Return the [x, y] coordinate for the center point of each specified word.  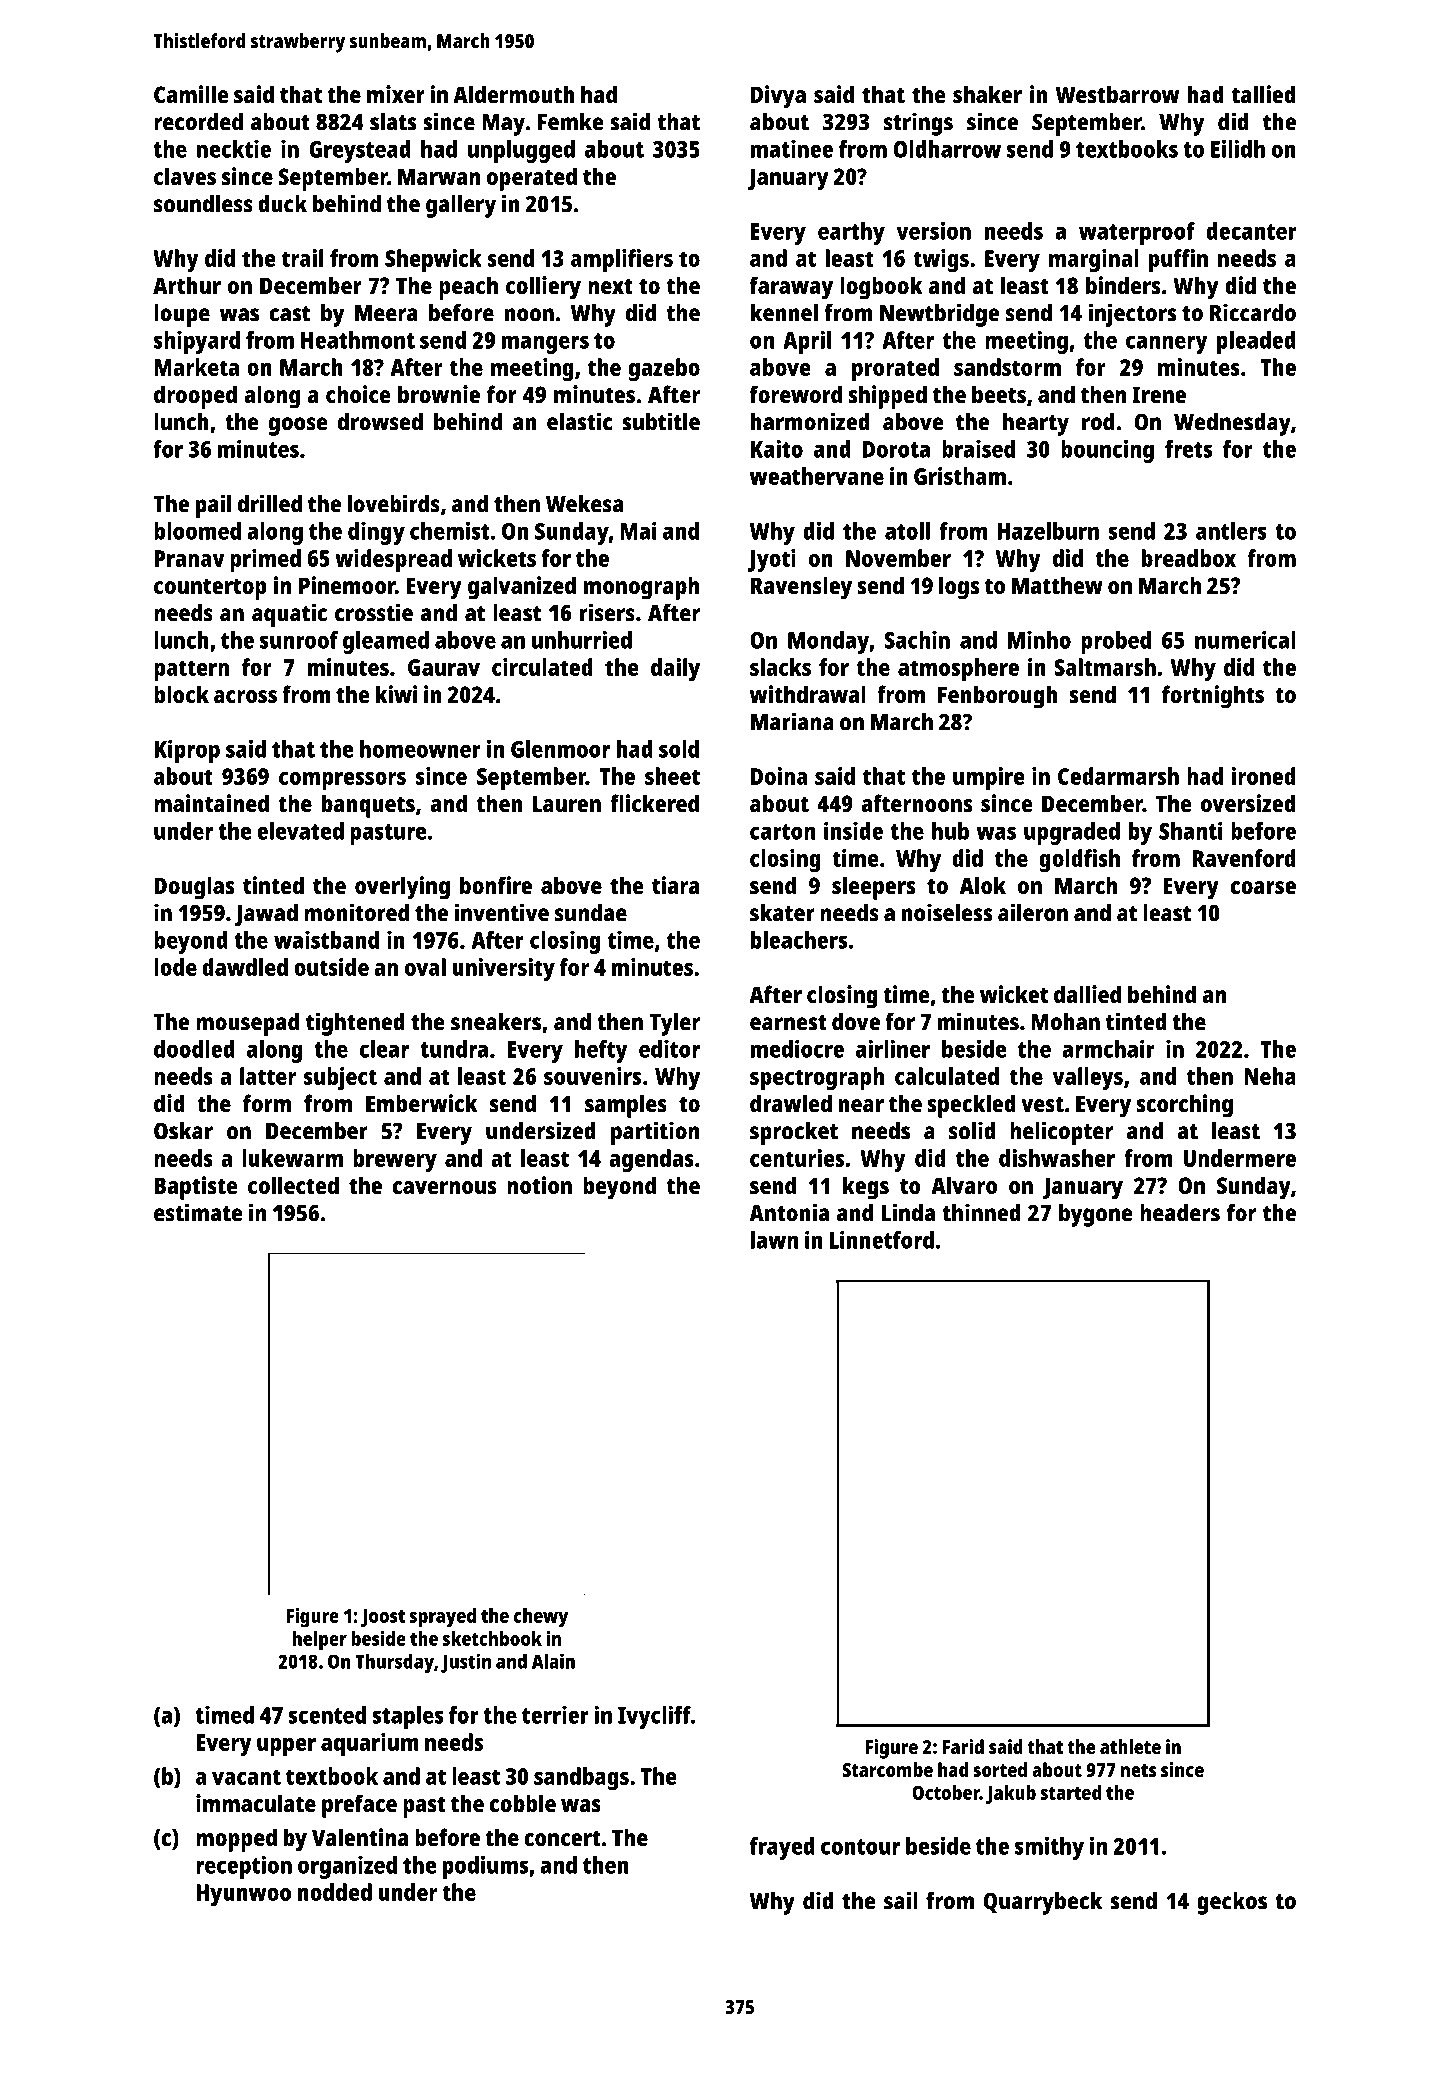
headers [1180, 1213]
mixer [396, 94]
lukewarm [292, 1158]
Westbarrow [1117, 94]
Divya [778, 97]
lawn [774, 1240]
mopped [236, 1840]
